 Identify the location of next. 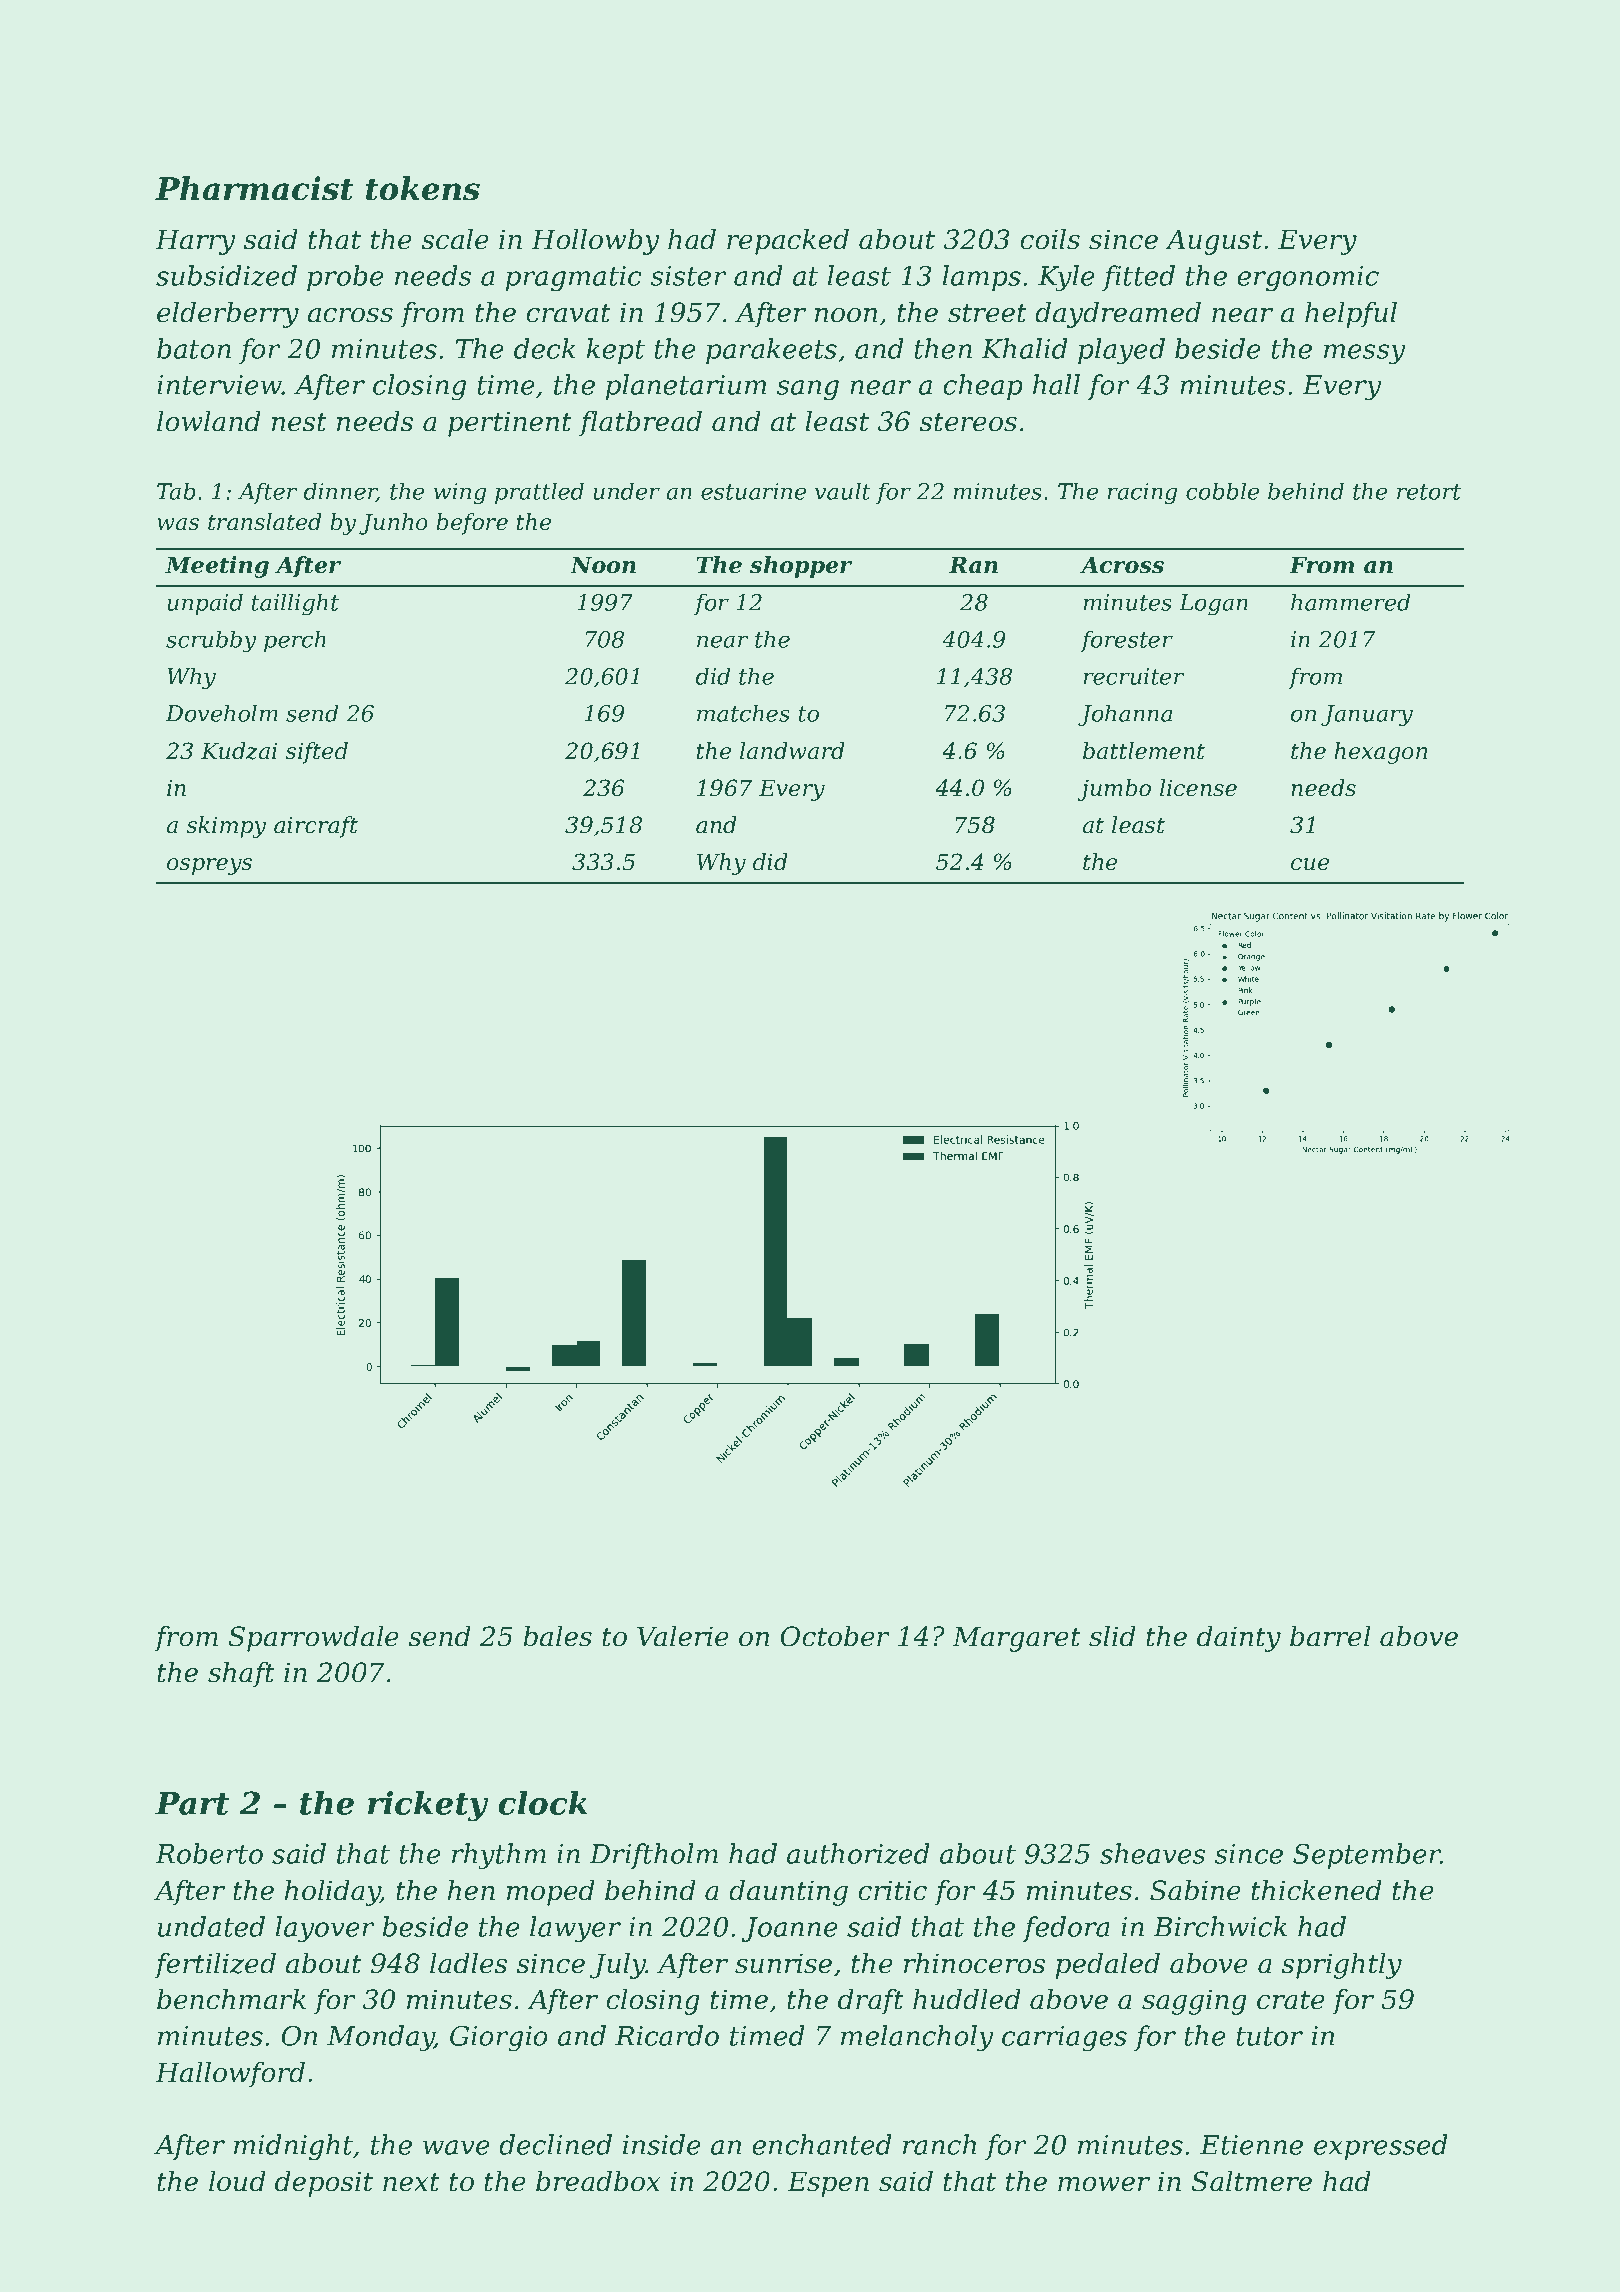
(411, 2182).
